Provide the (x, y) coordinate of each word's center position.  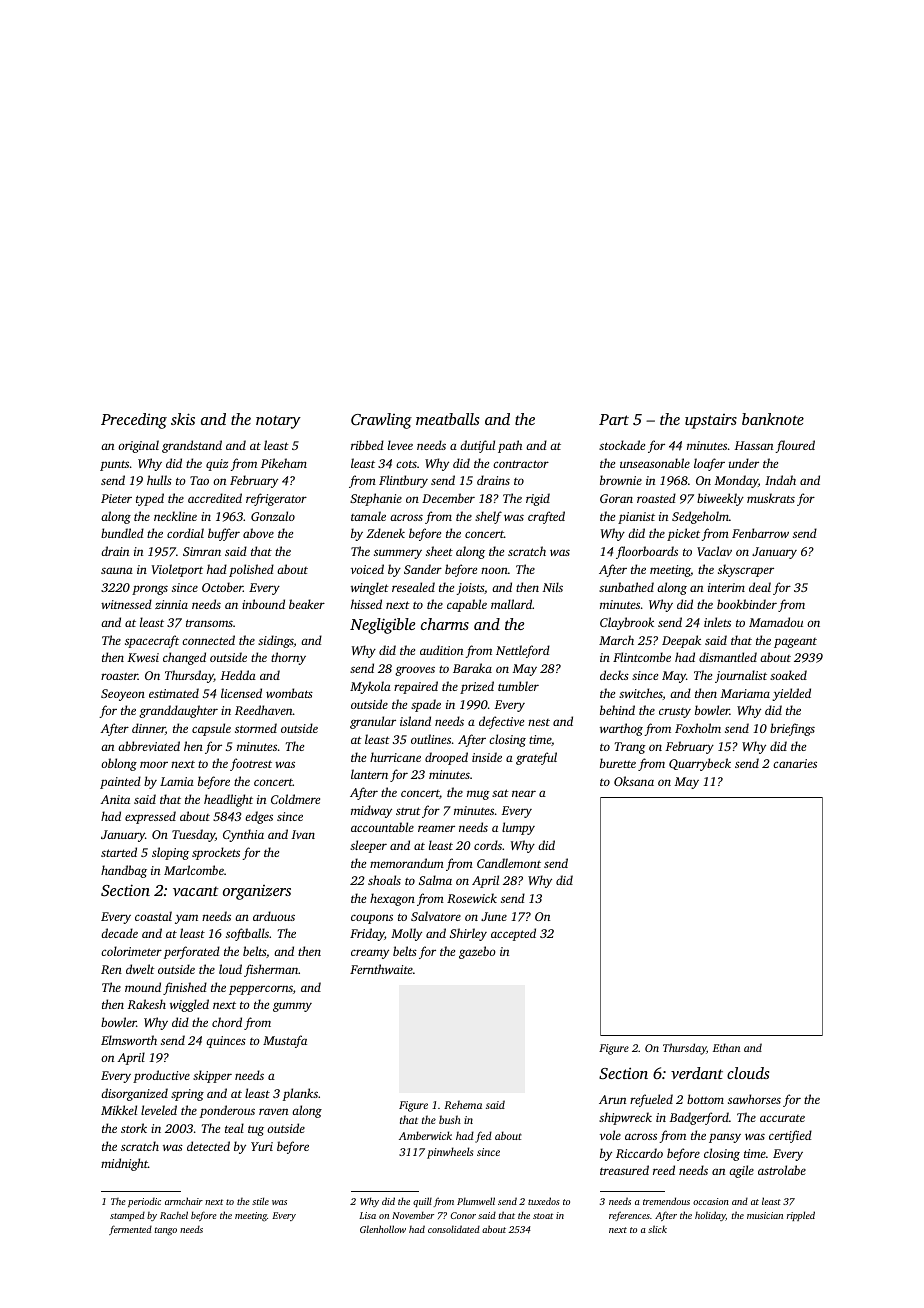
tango (166, 1231)
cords (488, 845)
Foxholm (698, 728)
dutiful (477, 446)
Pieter (116, 498)
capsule (211, 729)
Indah (780, 480)
